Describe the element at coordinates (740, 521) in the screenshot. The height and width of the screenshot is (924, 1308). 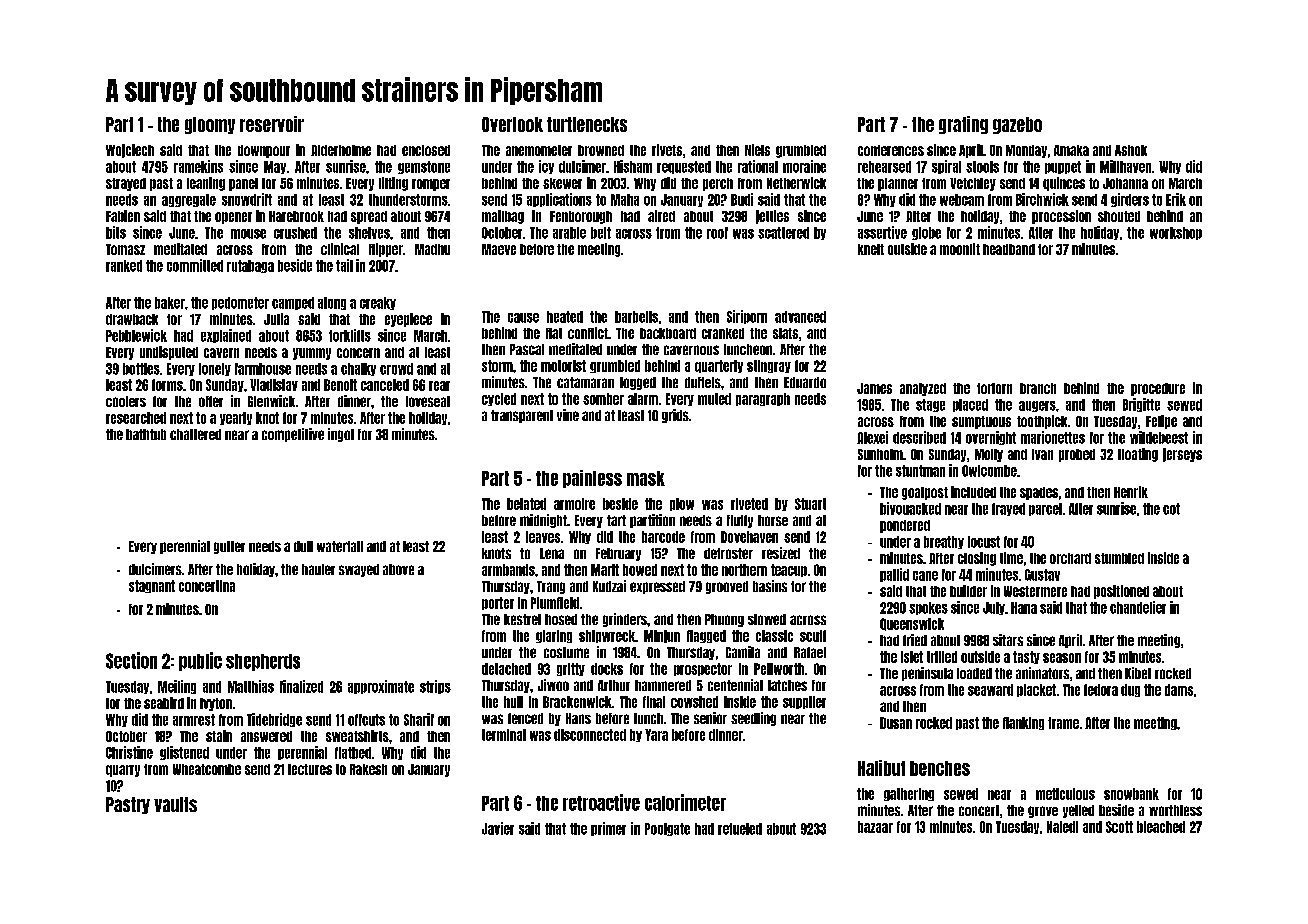
I see `fluffy` at that location.
